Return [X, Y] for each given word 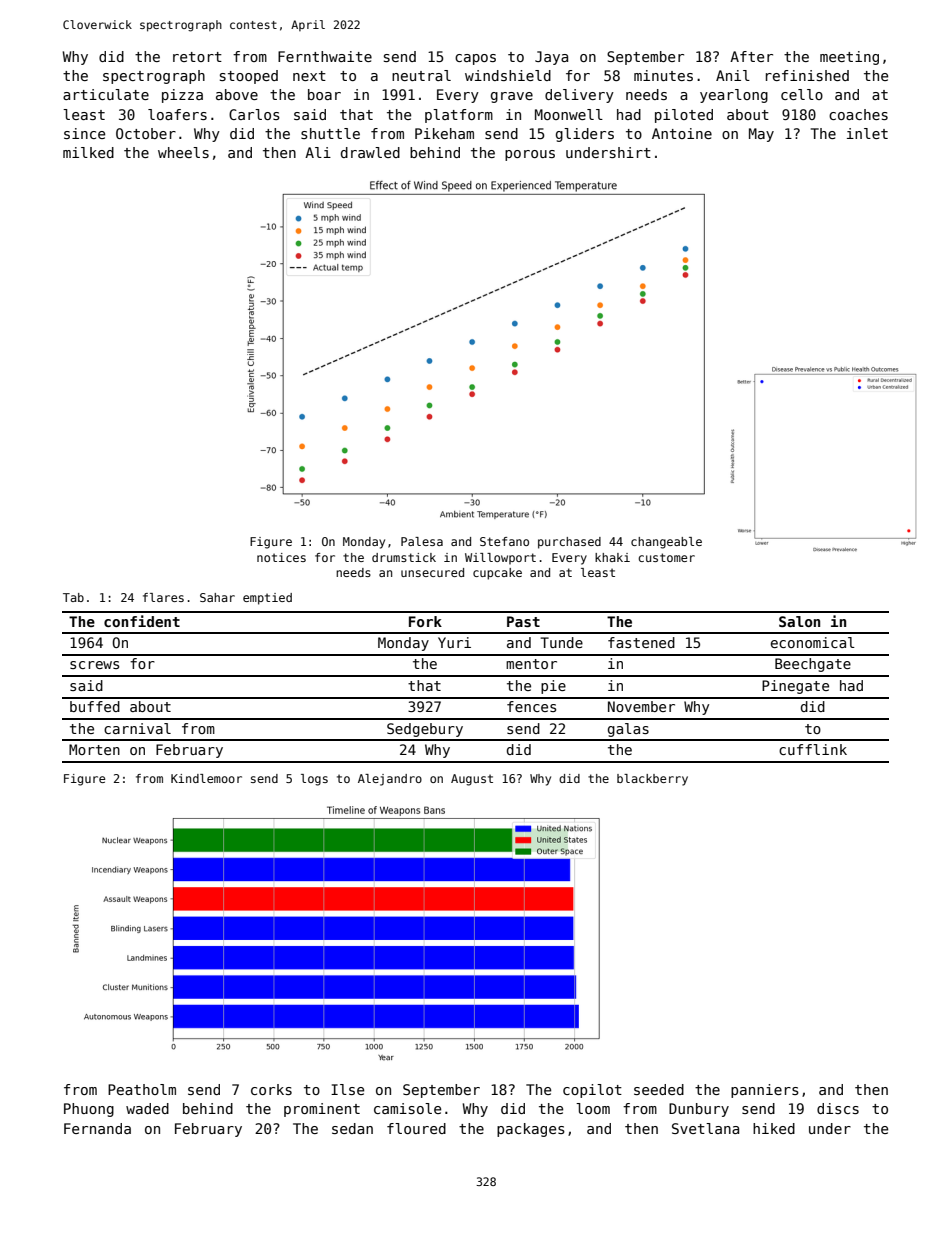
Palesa [422, 541]
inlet [867, 133]
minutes [663, 75]
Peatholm [142, 1089]
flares [163, 597]
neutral [421, 75]
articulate [106, 94]
